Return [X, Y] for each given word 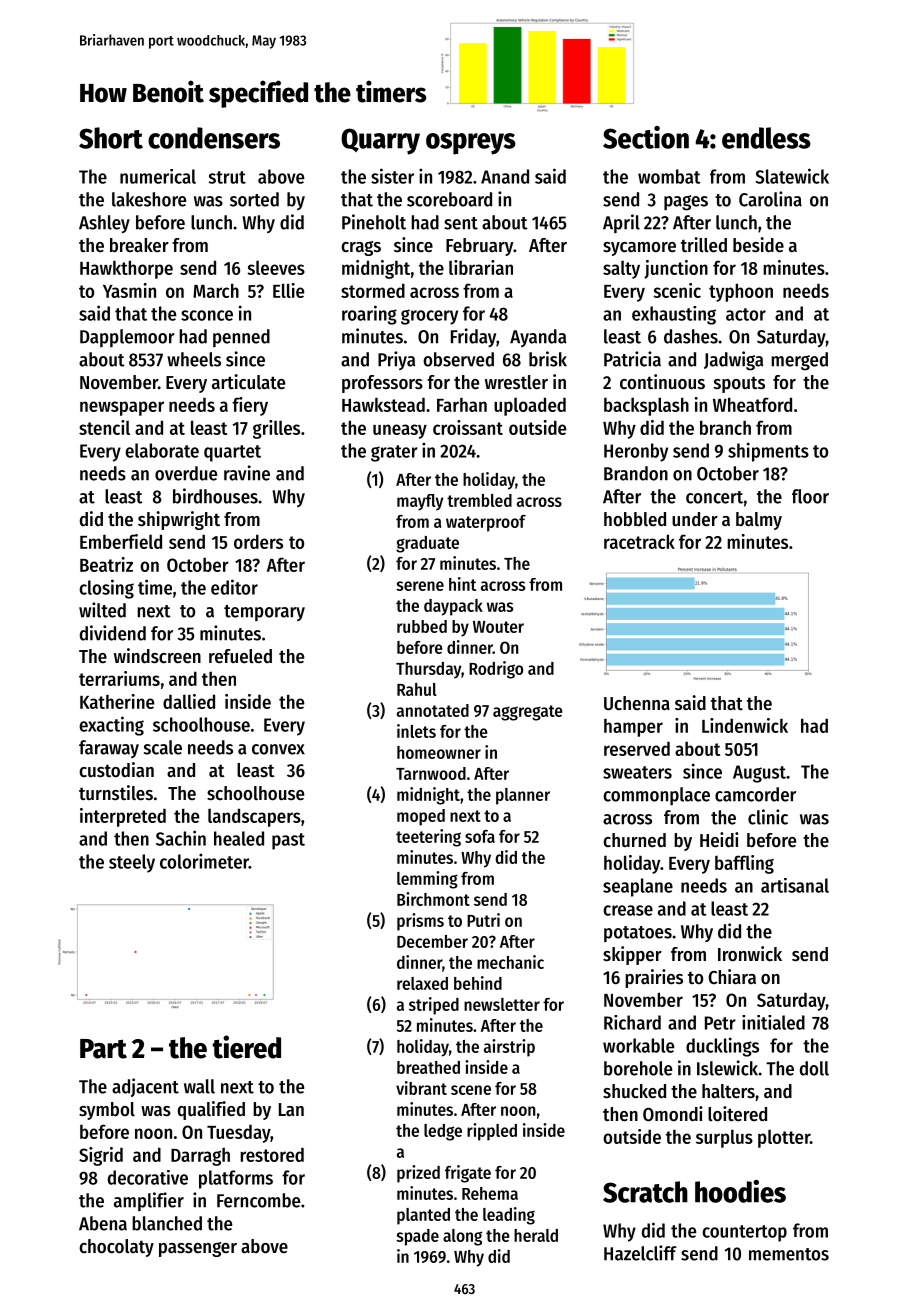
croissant [468, 427]
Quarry [380, 141]
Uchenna [637, 703]
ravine [247, 473]
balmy [759, 521]
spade [417, 1237]
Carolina [770, 199]
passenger [198, 1249]
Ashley [104, 224]
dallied [189, 701]
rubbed [422, 626]
